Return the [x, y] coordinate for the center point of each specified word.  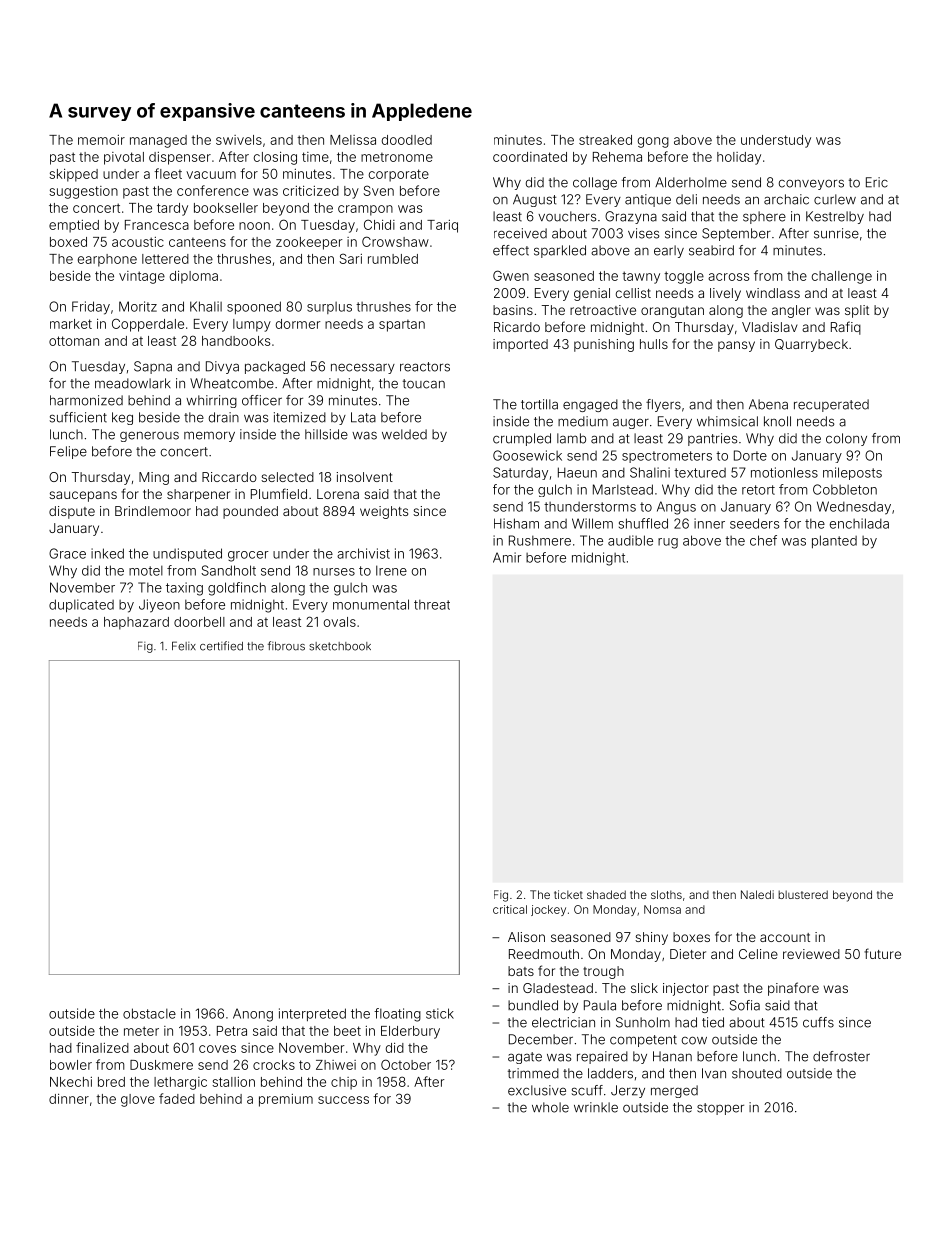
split [857, 311]
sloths [666, 894]
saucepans [83, 496]
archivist [363, 553]
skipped [73, 175]
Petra [232, 1031]
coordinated [530, 157]
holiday [739, 158]
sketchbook [340, 646]
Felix [184, 646]
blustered [803, 894]
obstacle [149, 1013]
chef [763, 540]
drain [224, 417]
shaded [606, 894]
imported [520, 345]
